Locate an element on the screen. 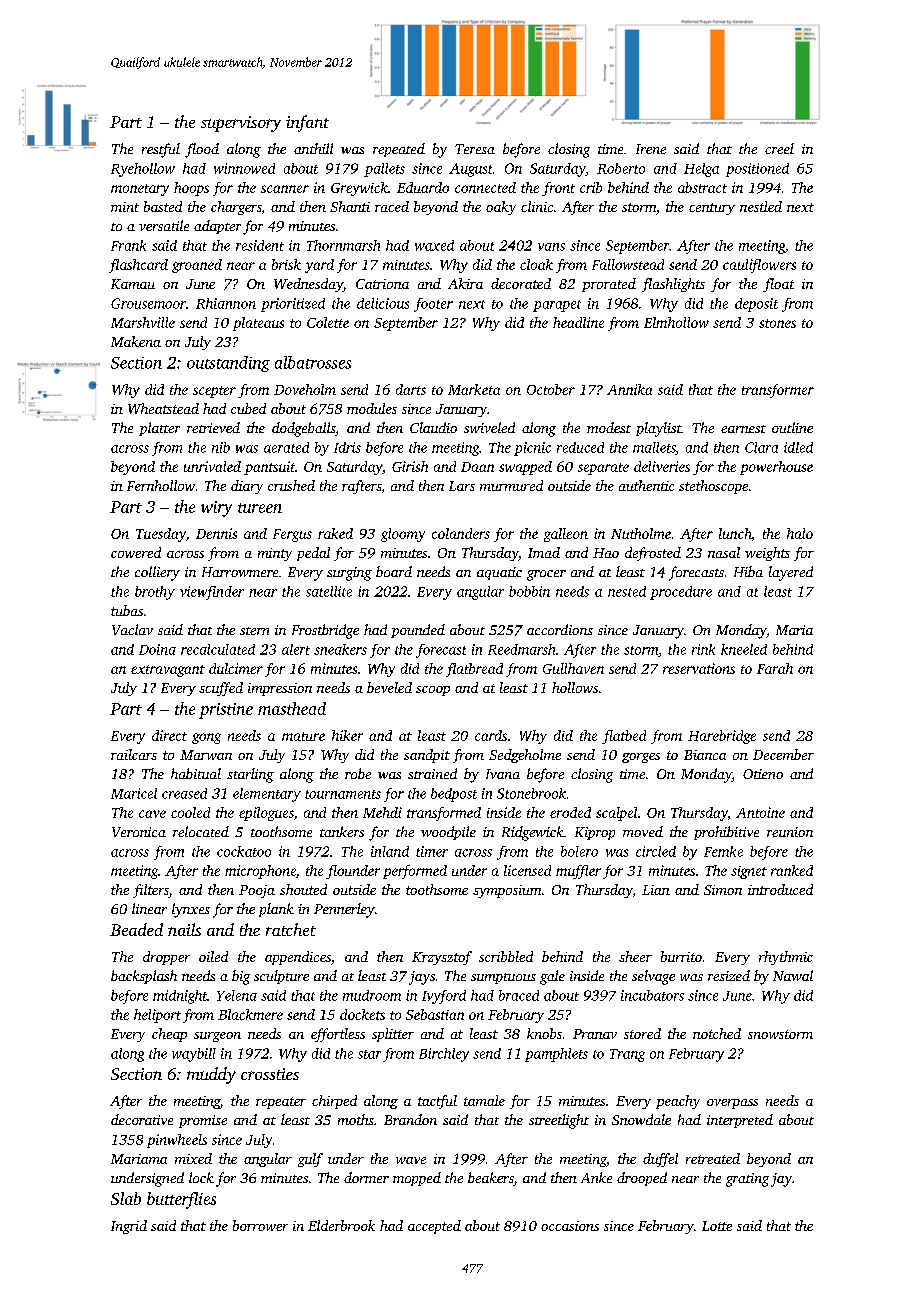 Image resolution: width=924 pixels, height=1314 pixels. Gullhaven is located at coordinates (573, 668).
